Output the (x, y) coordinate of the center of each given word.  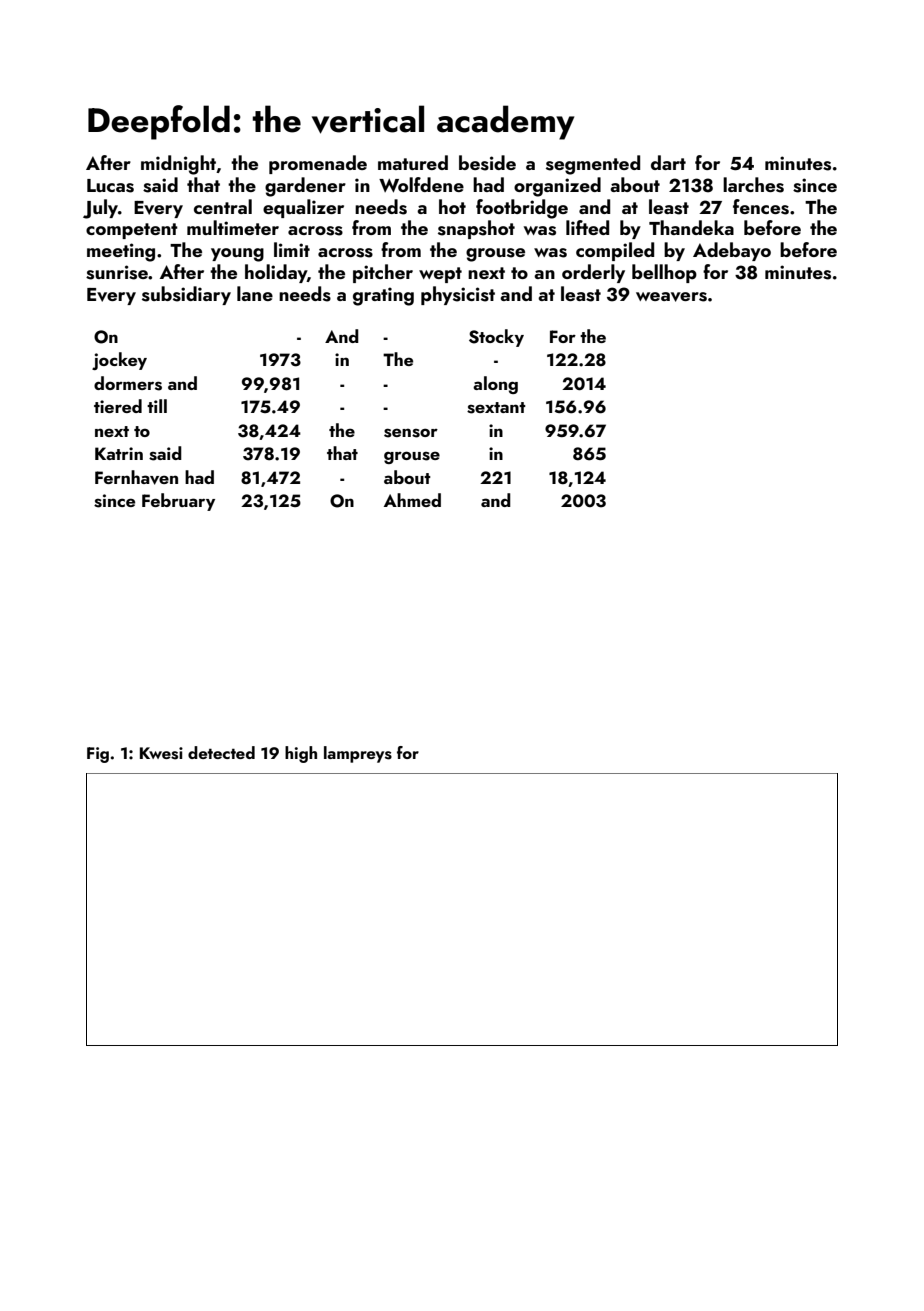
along (495, 385)
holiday (276, 273)
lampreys (358, 754)
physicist (458, 295)
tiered (118, 406)
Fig (98, 755)
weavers (671, 297)
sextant (496, 408)
